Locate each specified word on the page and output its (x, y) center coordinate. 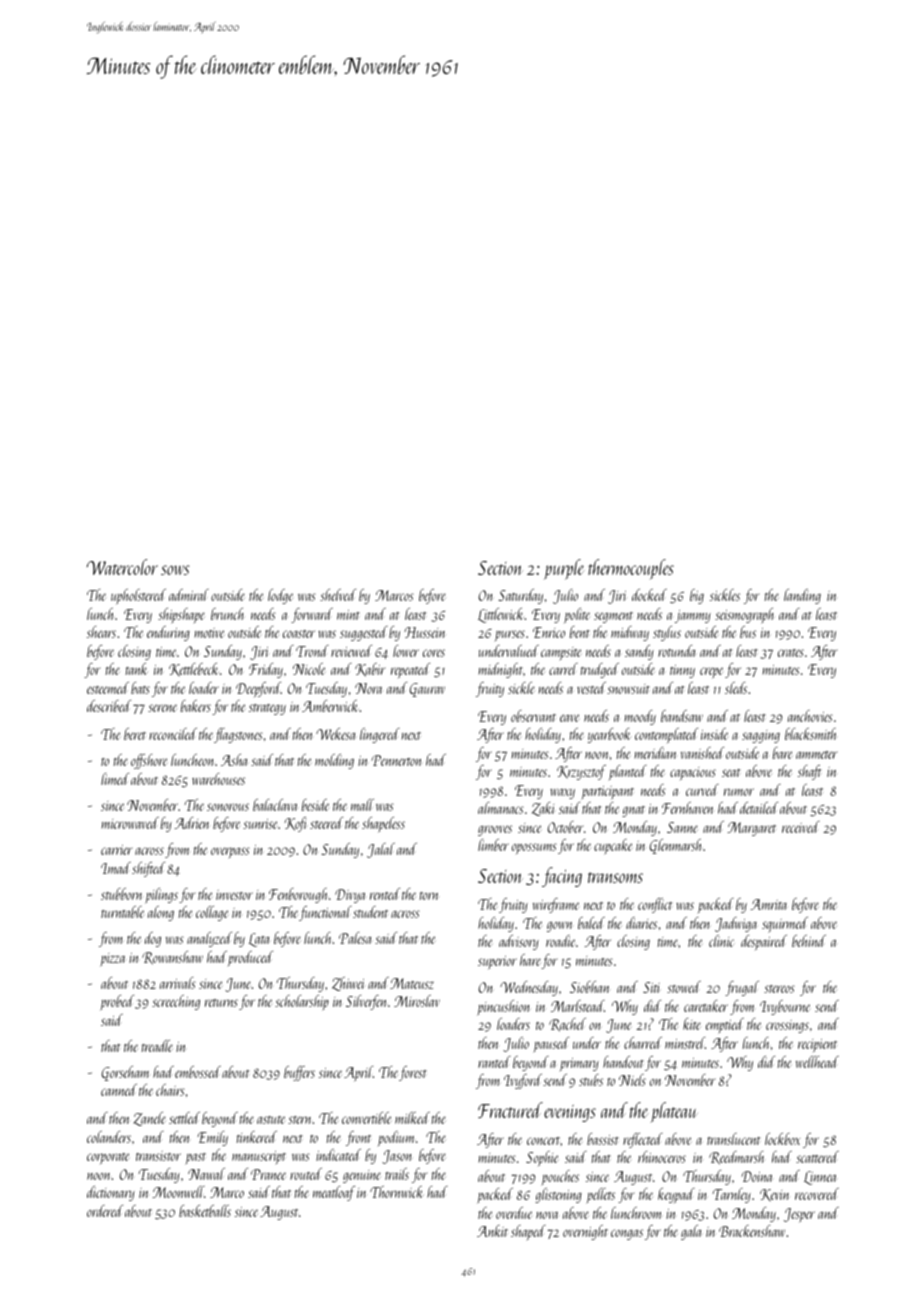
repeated (410, 670)
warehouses (218, 779)
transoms (615, 877)
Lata (259, 940)
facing (562, 877)
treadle (157, 1046)
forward (312, 615)
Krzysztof (581, 772)
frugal (742, 988)
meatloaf (334, 1193)
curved (702, 790)
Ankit (492, 1231)
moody (640, 717)
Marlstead (577, 1006)
